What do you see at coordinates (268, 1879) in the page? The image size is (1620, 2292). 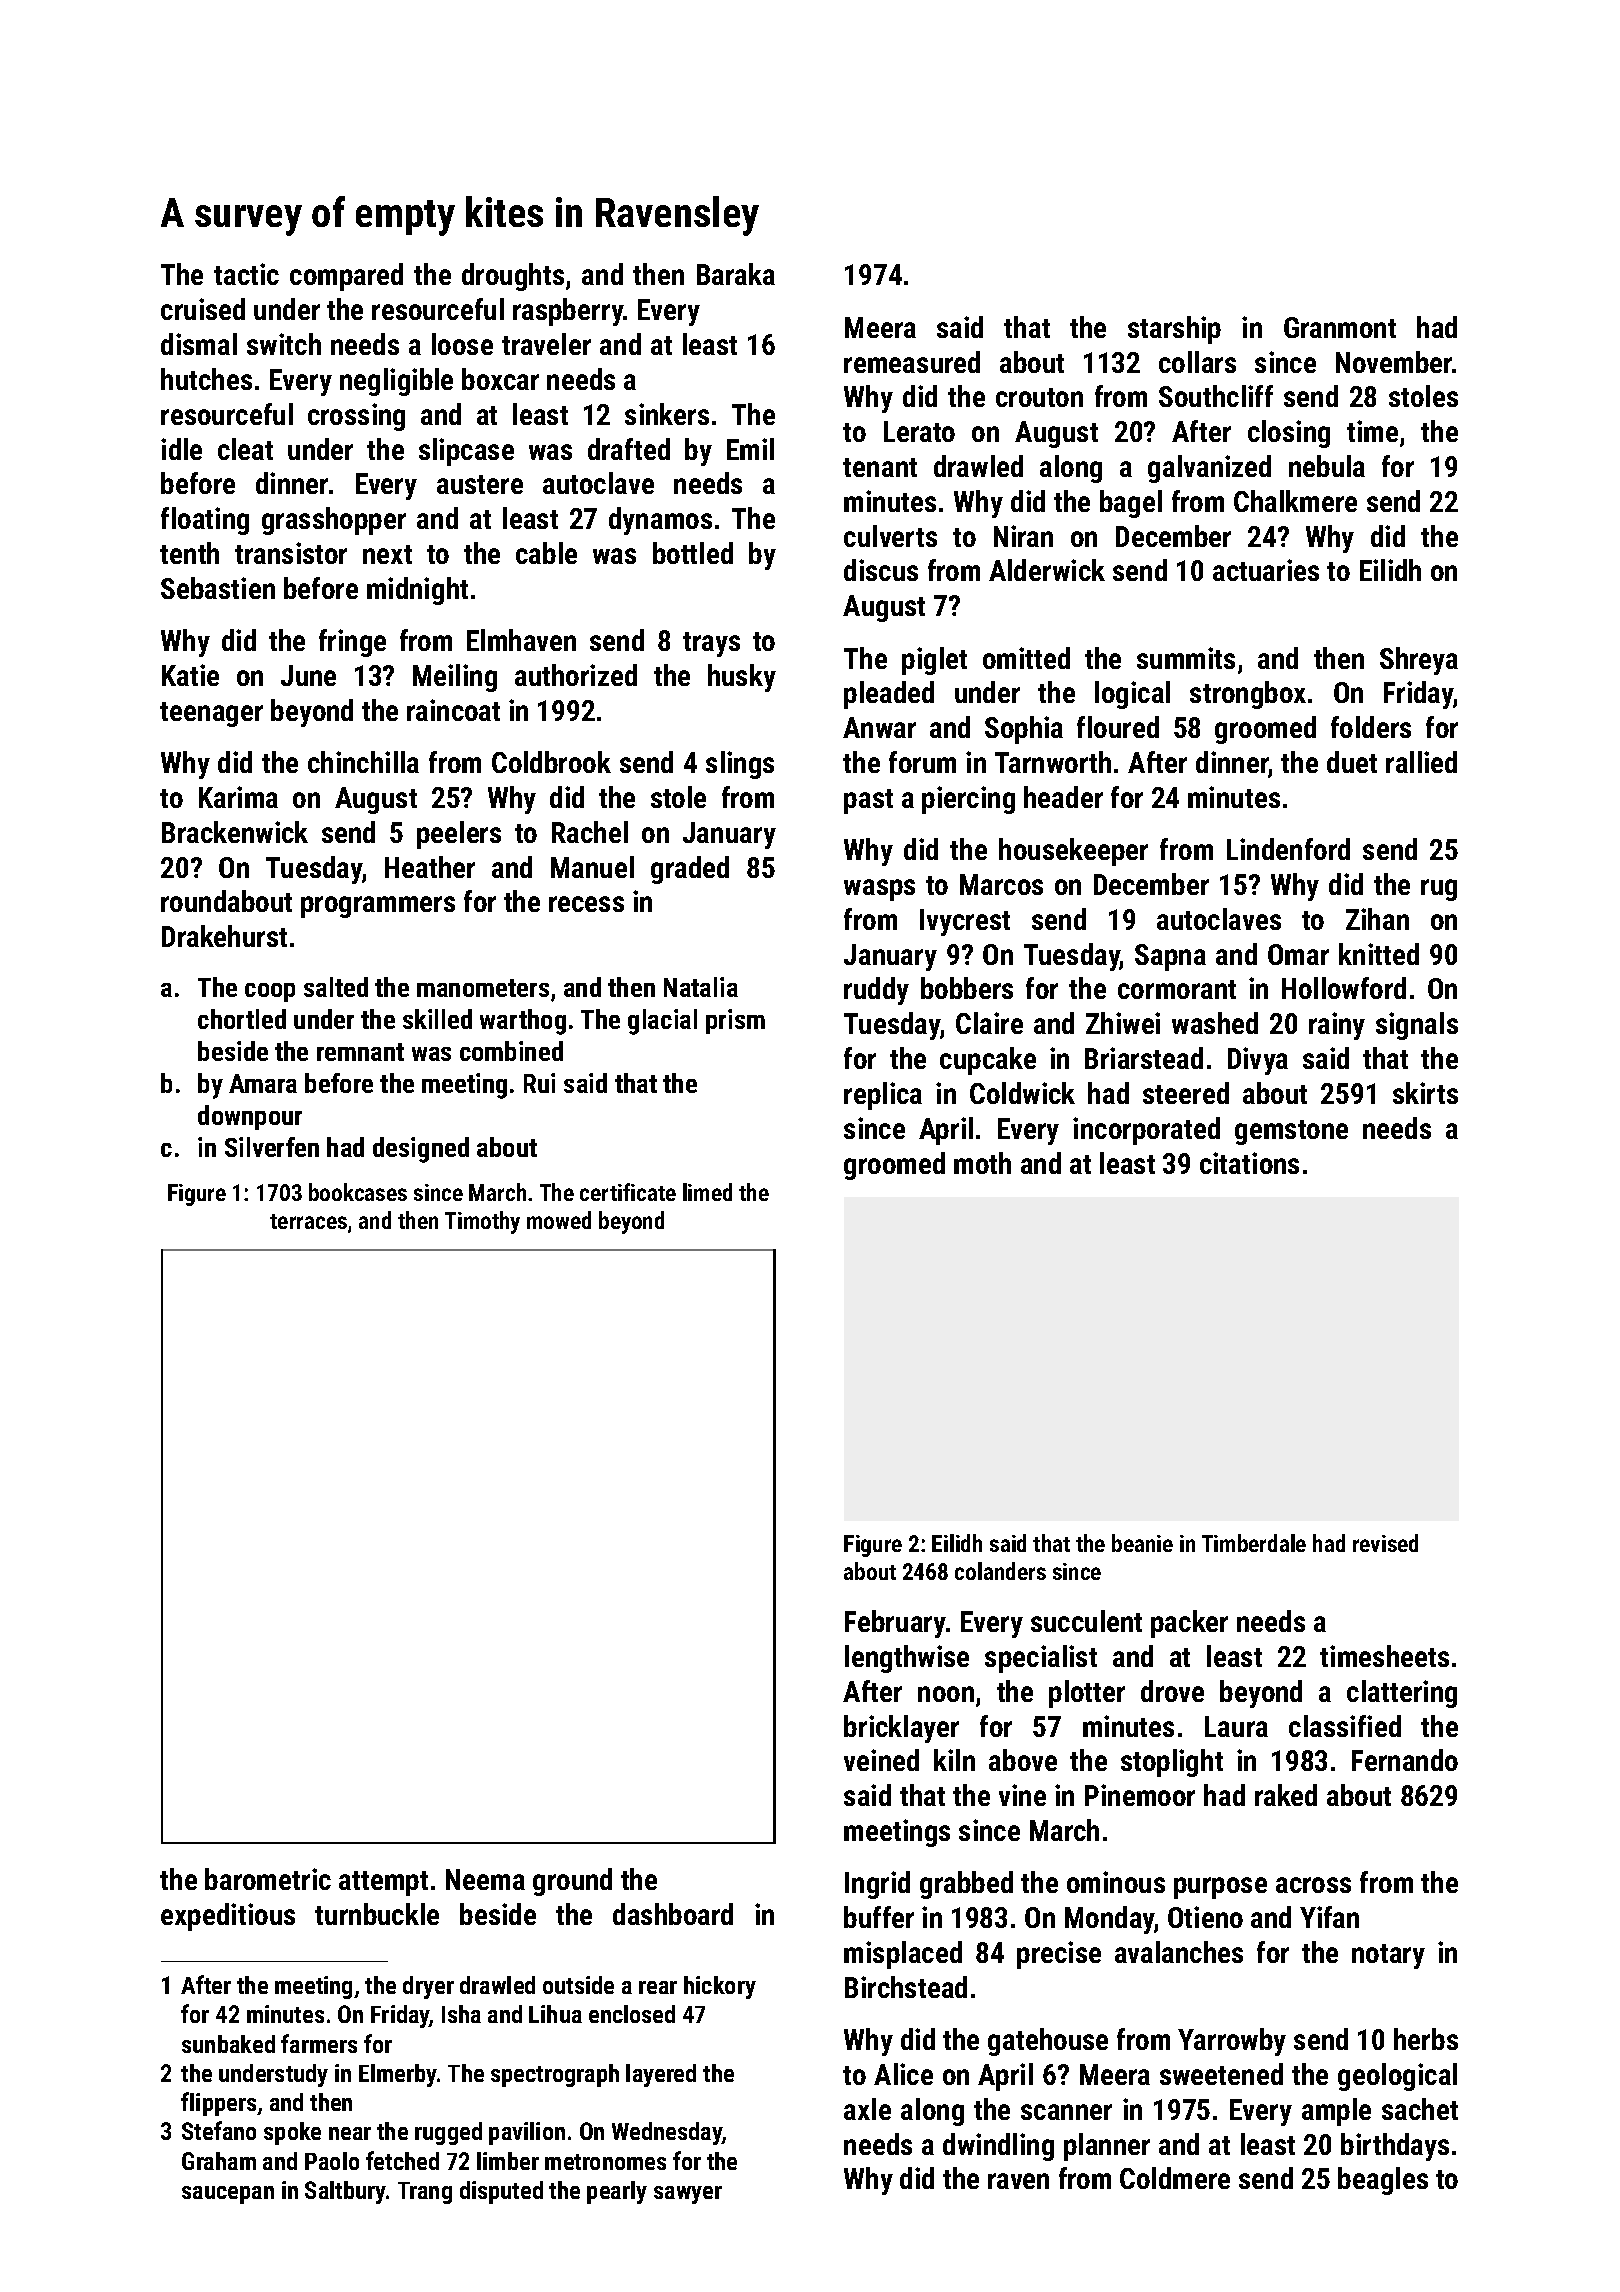 I see `barometric` at bounding box center [268, 1879].
